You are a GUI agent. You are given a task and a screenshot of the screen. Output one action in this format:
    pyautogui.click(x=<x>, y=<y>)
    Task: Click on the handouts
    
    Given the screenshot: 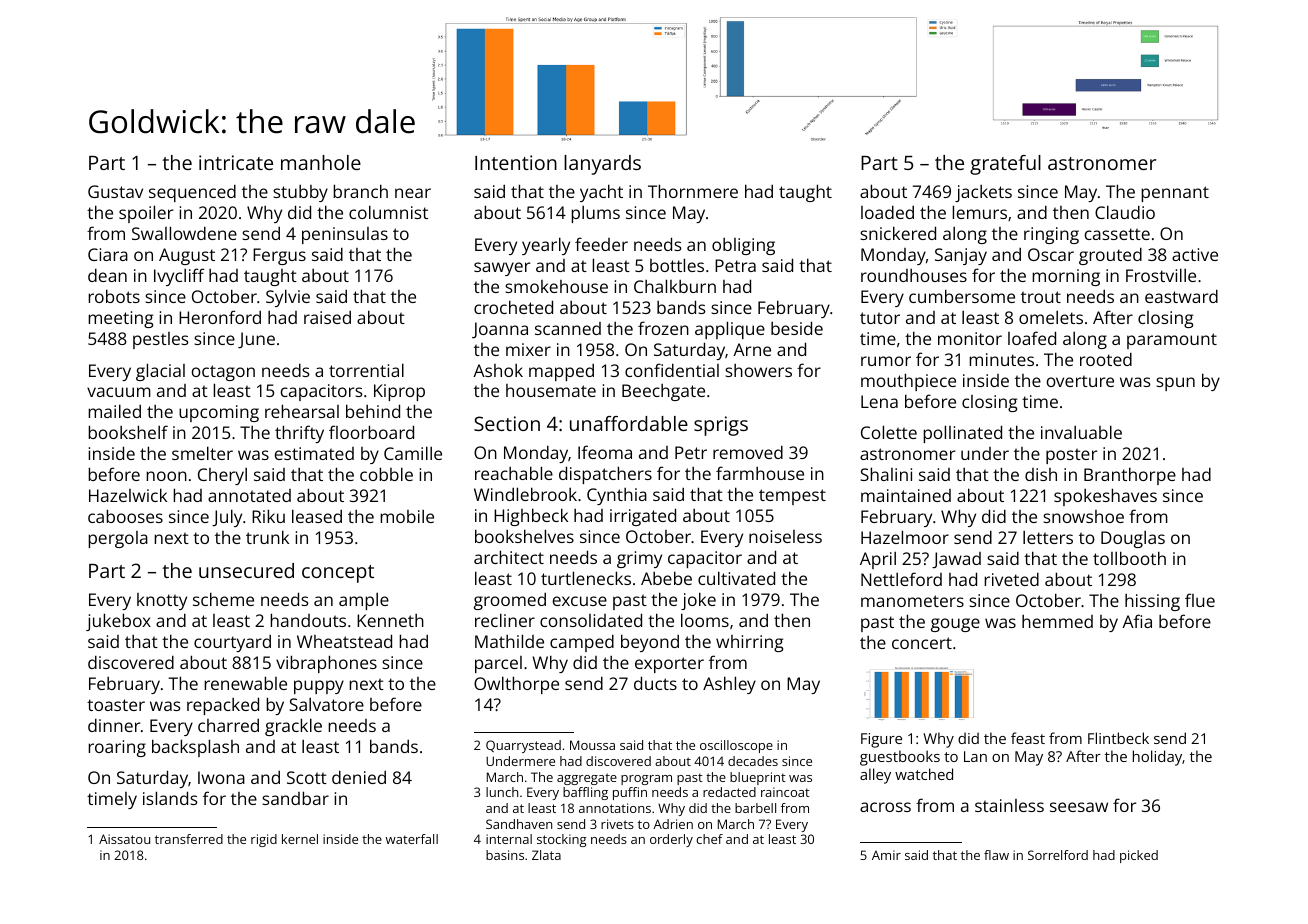 What is the action you would take?
    pyautogui.click(x=308, y=620)
